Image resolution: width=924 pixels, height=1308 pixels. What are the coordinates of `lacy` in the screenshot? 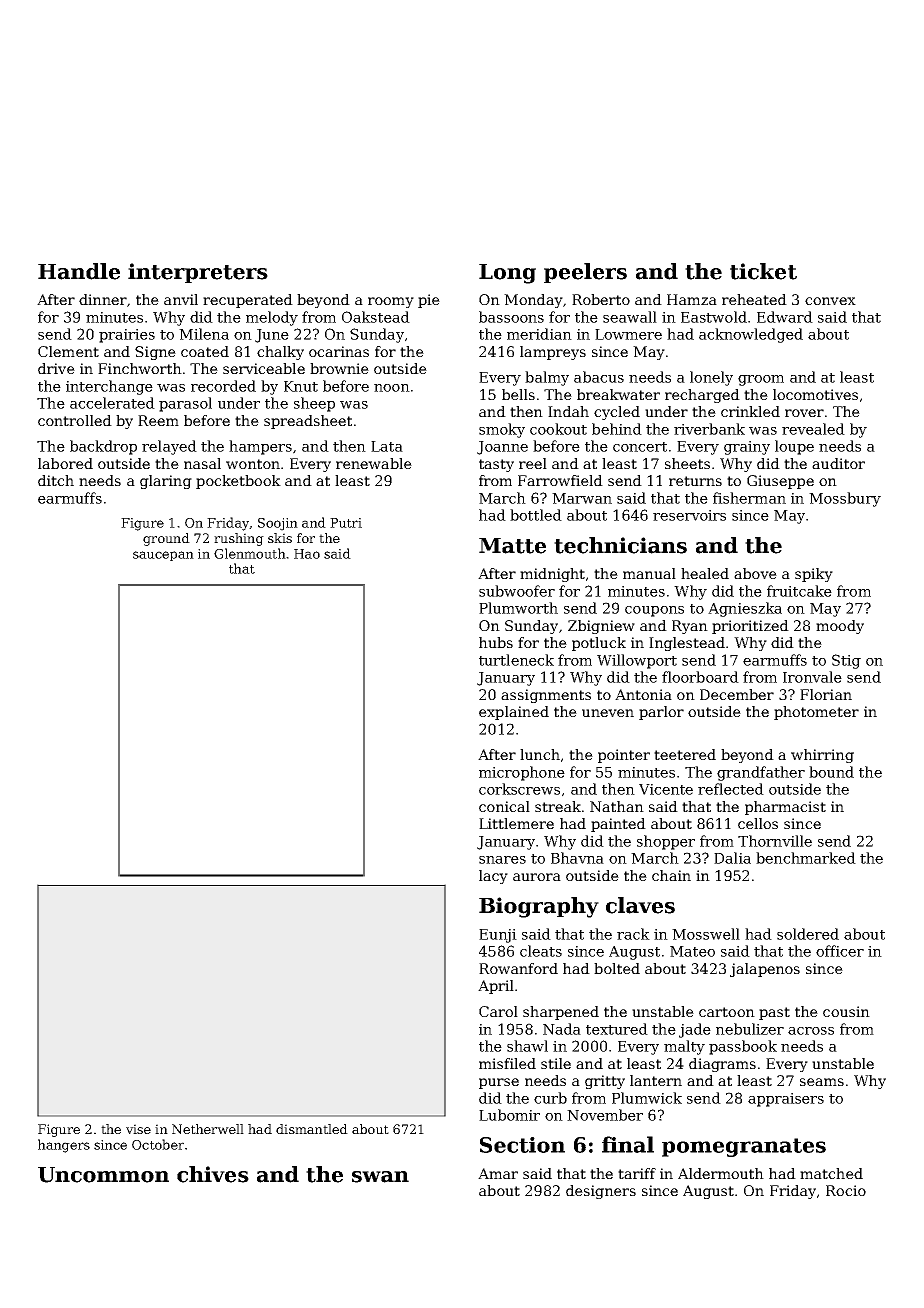 It's located at (493, 877).
